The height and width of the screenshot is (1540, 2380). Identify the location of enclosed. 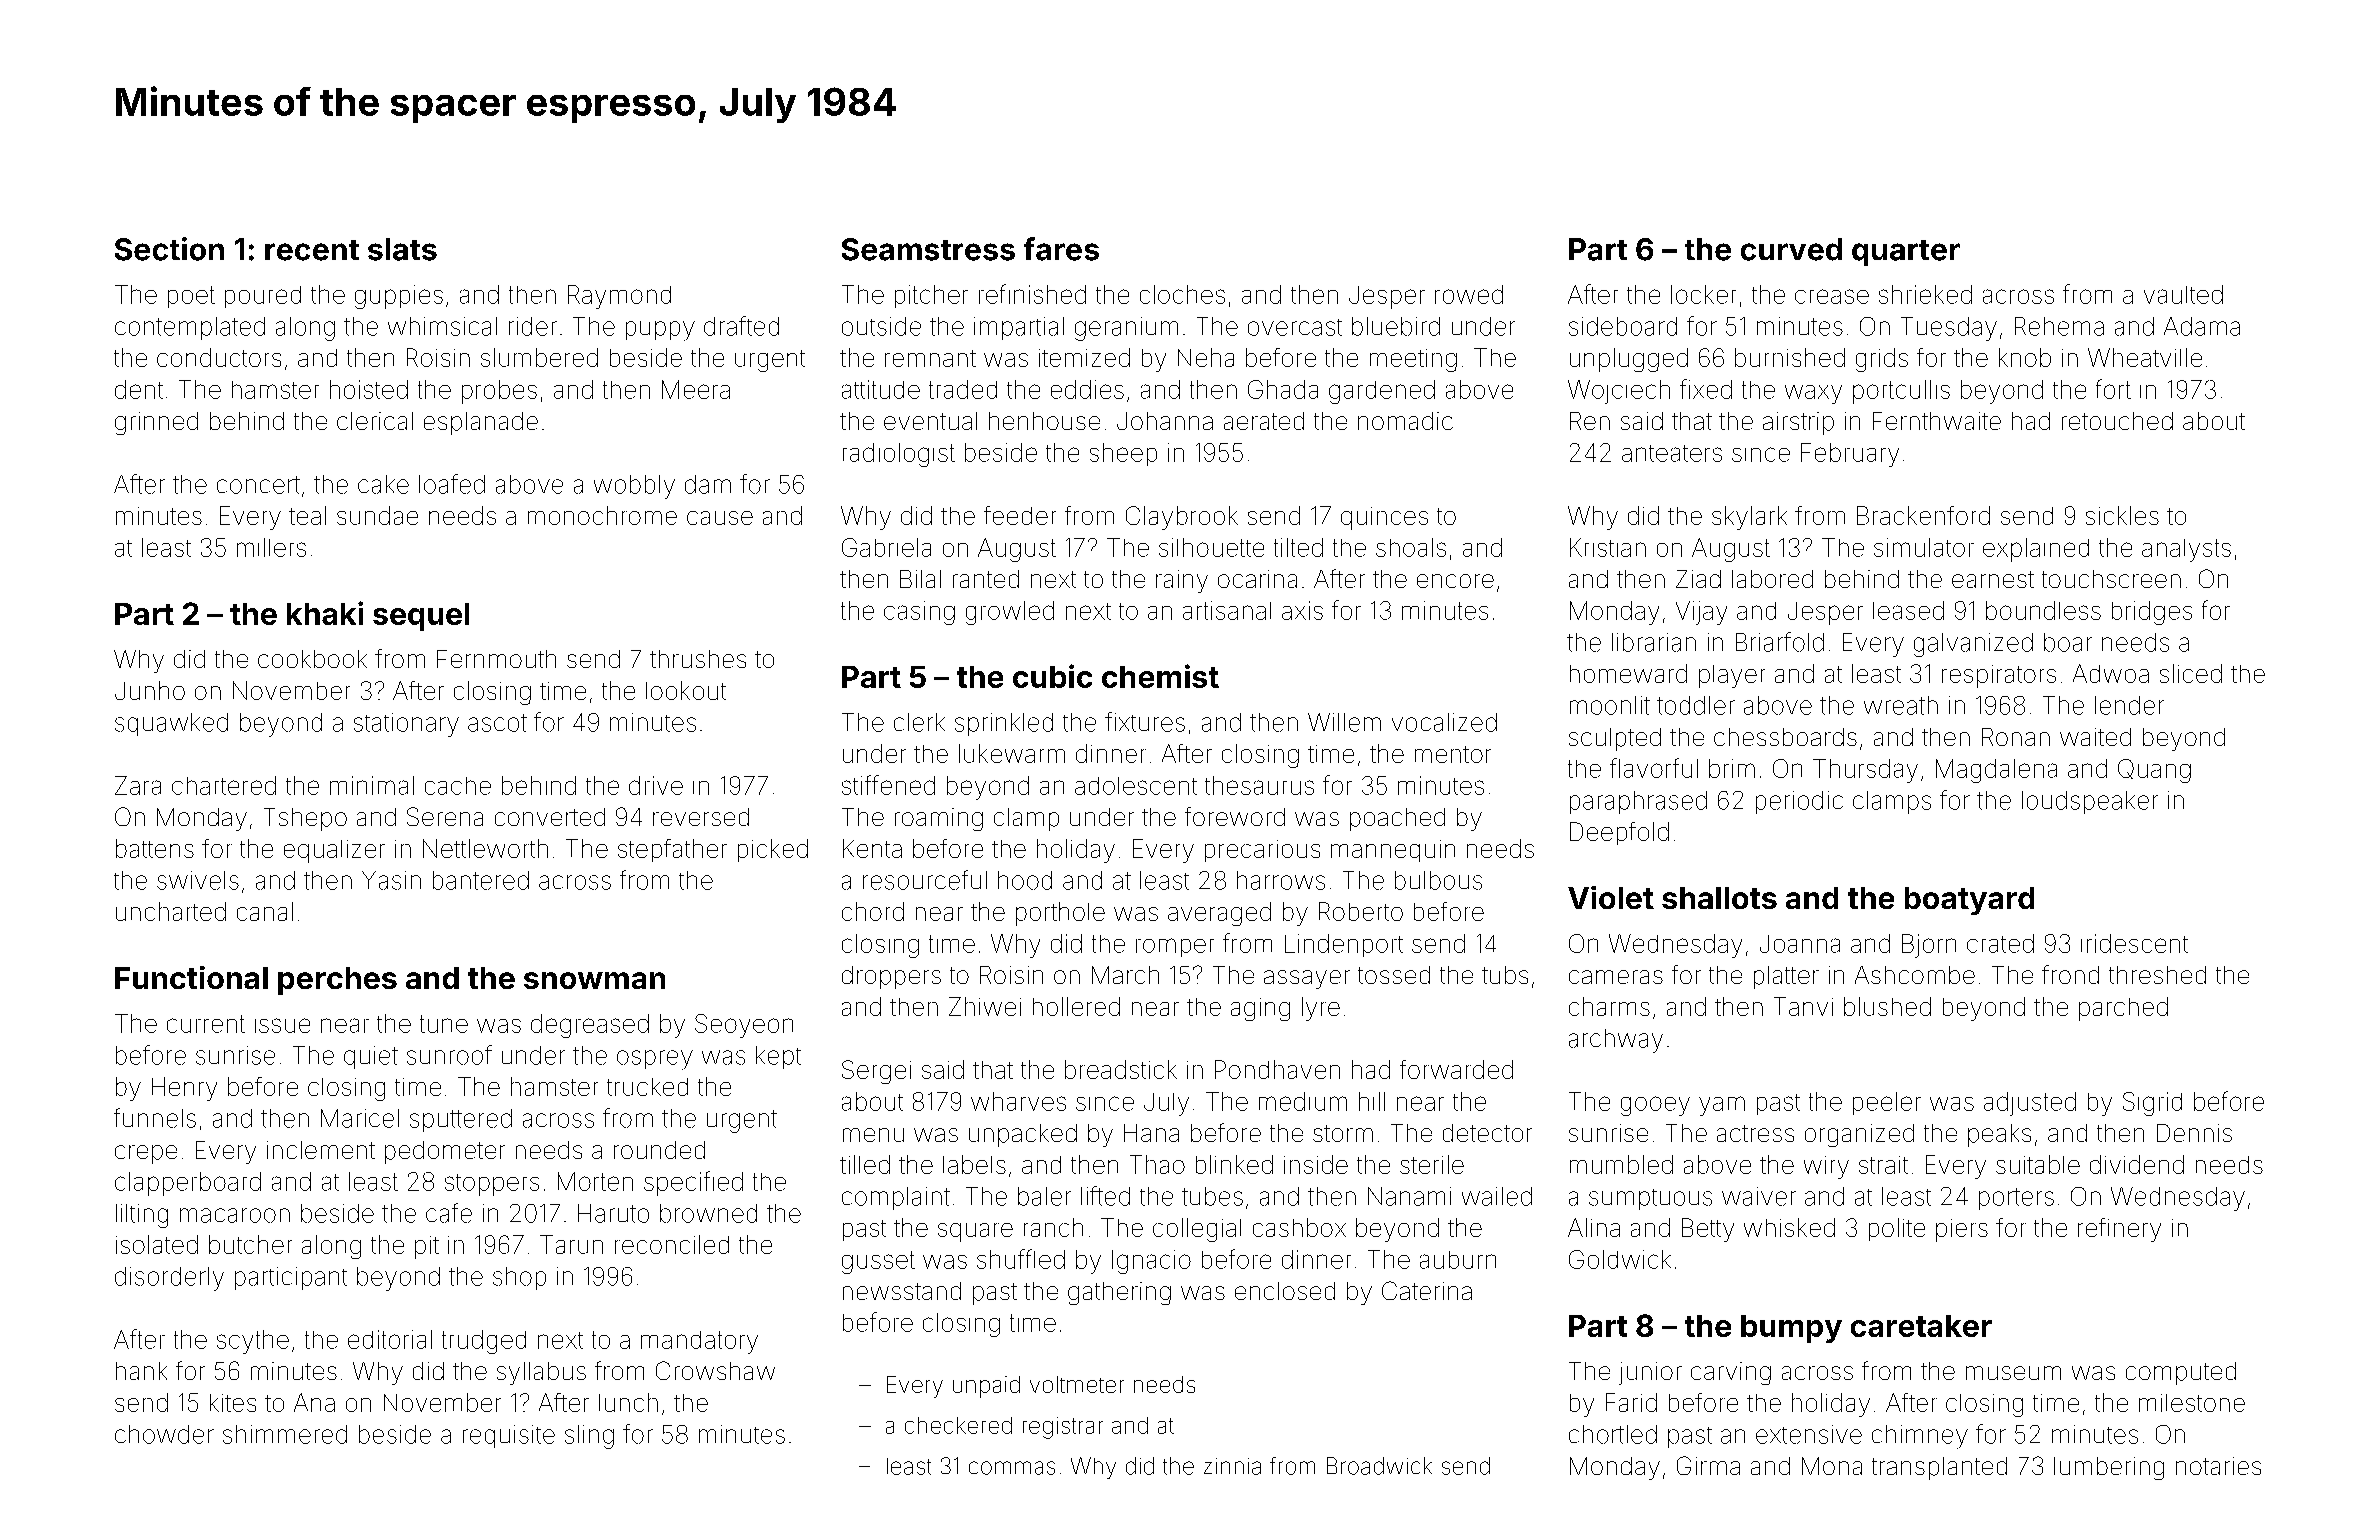
(1285, 1291).
